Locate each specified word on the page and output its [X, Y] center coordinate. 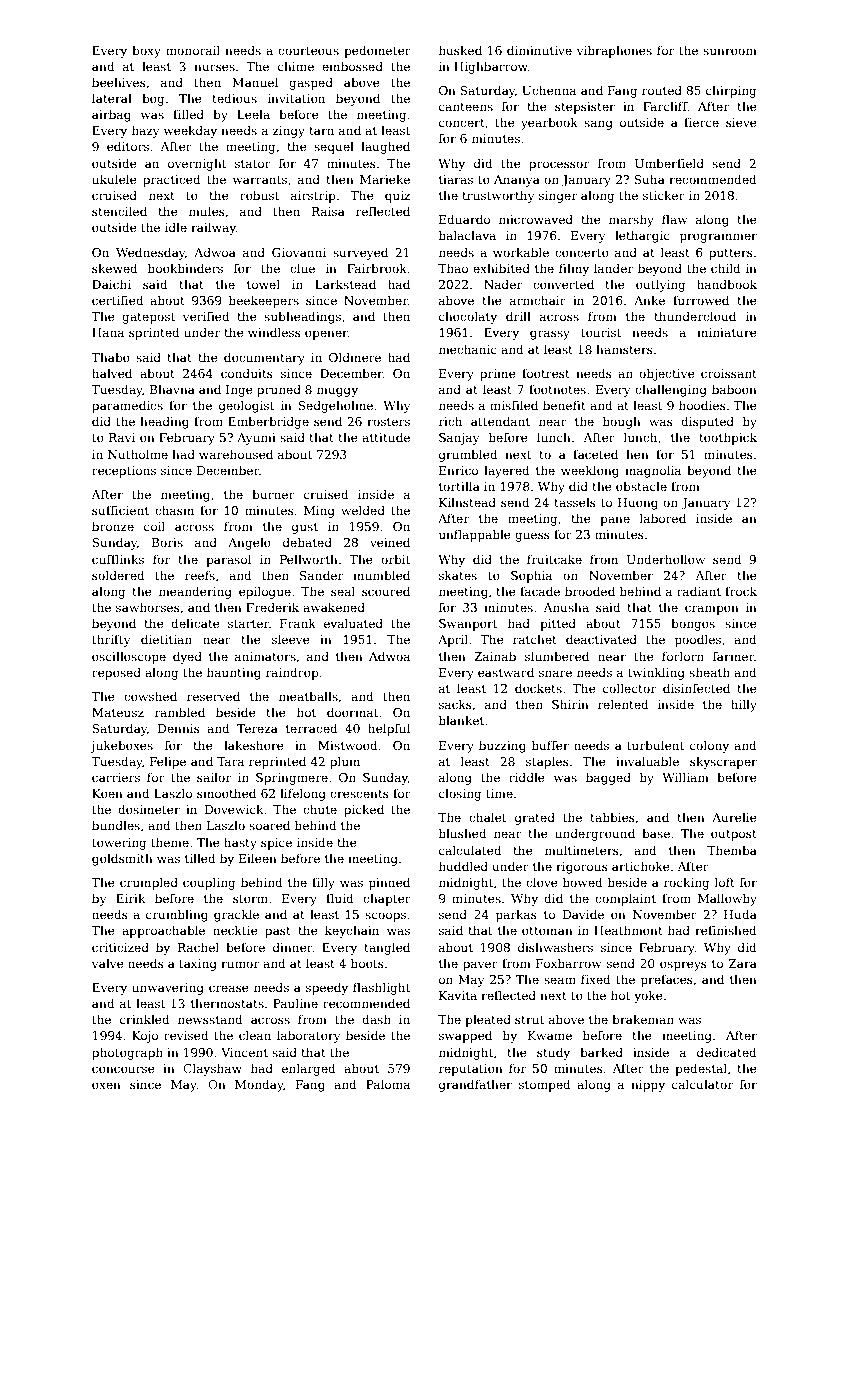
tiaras [456, 179]
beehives [119, 82]
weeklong [590, 471]
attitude [386, 437]
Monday [259, 1085]
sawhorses [148, 607]
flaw [674, 219]
